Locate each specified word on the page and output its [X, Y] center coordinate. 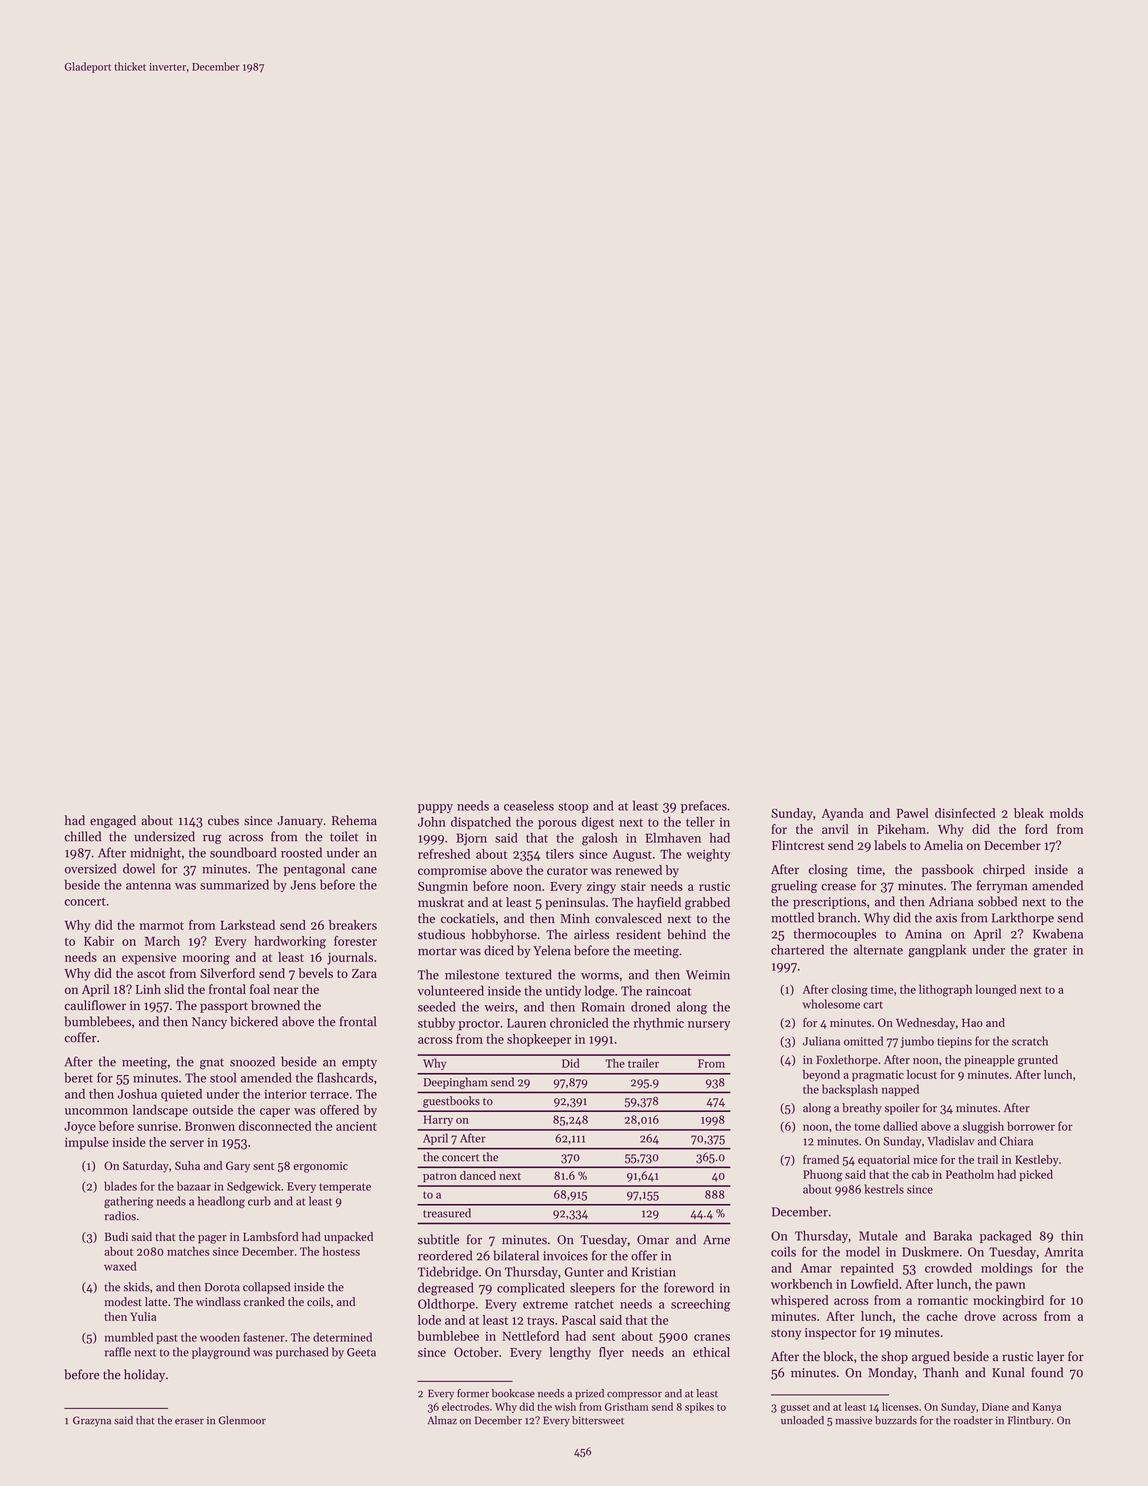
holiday [144, 1375]
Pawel [913, 813]
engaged [113, 821]
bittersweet [598, 1420]
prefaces [704, 806]
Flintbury [1029, 1421]
